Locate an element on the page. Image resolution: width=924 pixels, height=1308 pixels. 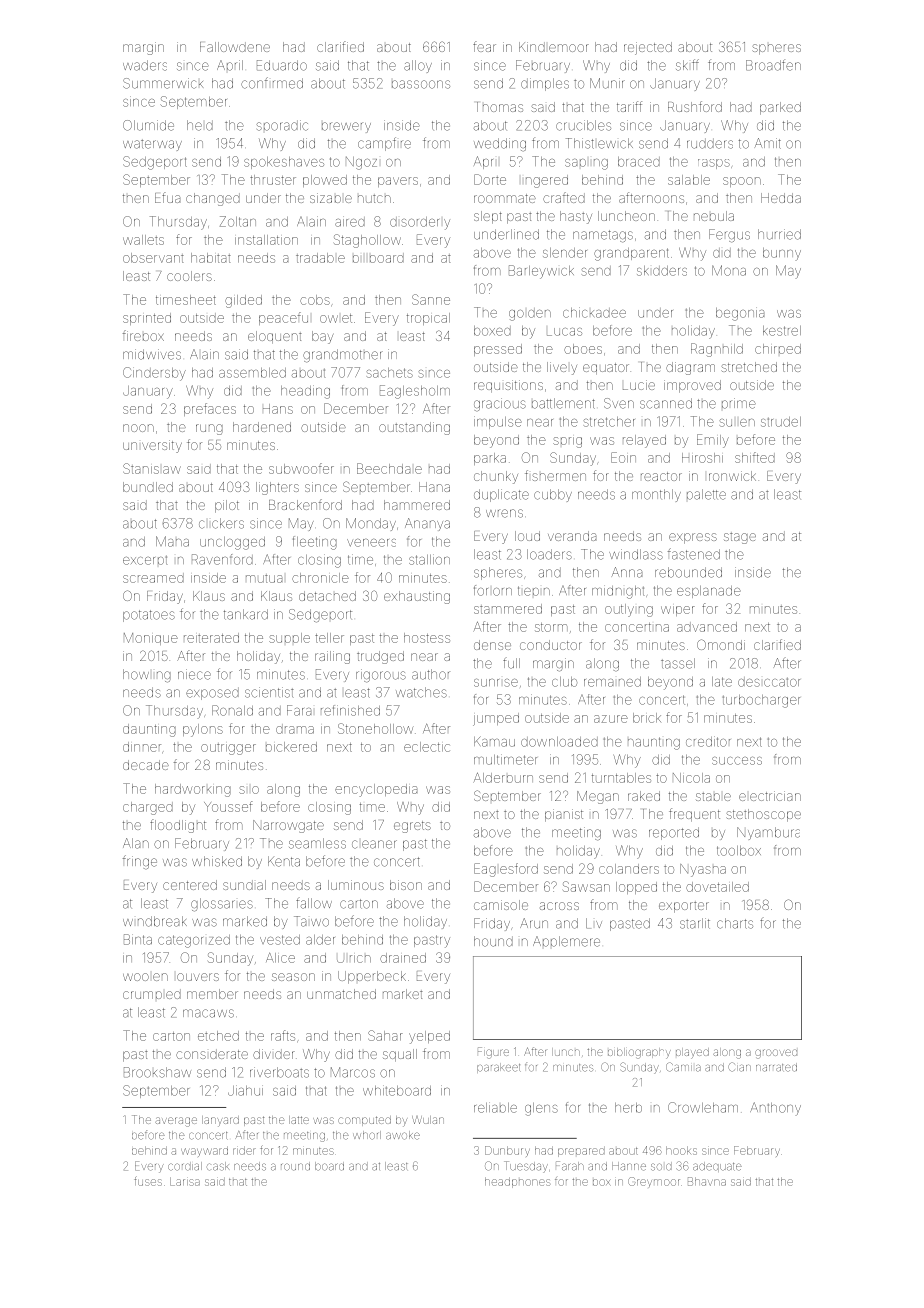
wedding is located at coordinates (500, 144).
